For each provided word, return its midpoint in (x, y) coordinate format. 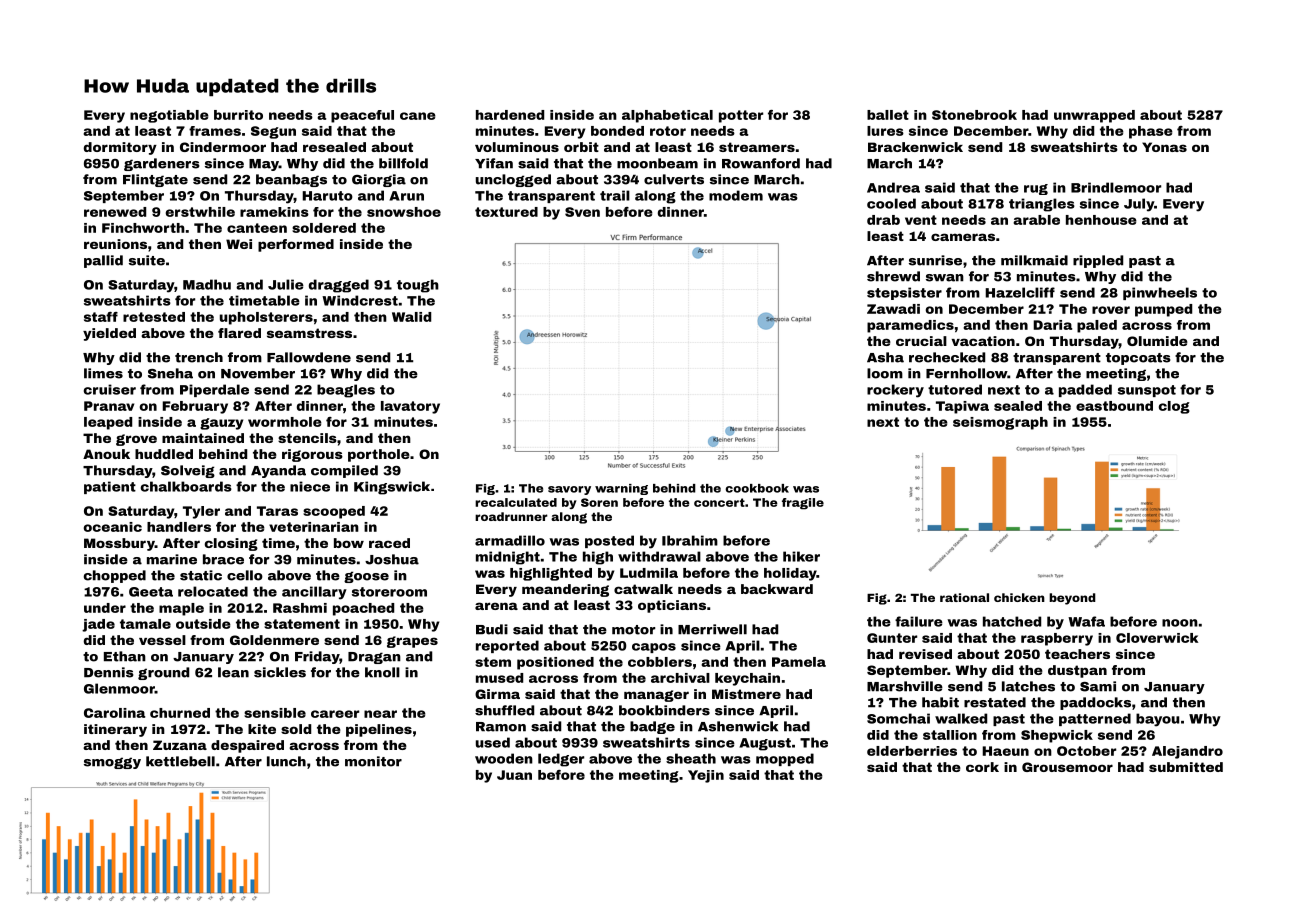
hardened (510, 115)
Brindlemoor (1116, 187)
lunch (286, 761)
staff (101, 317)
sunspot (1147, 391)
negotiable (169, 116)
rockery (895, 391)
